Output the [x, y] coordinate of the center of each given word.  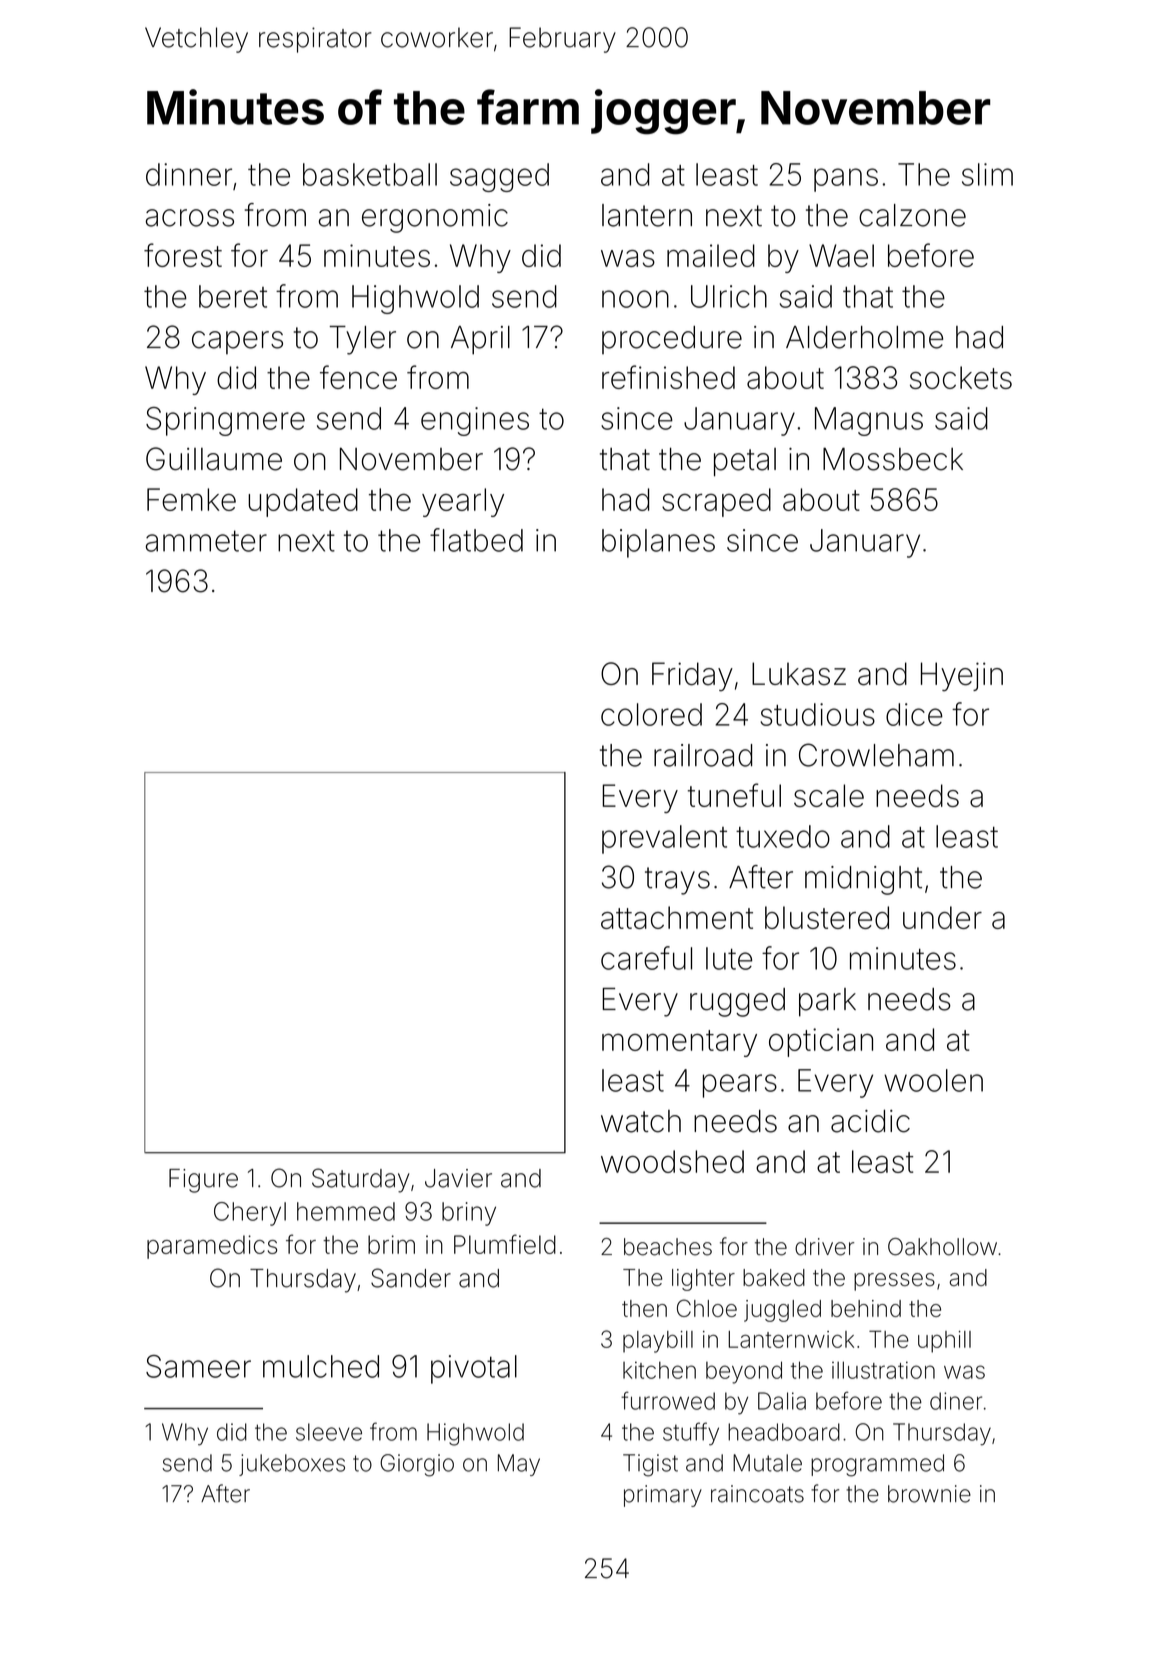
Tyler [363, 340]
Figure [203, 1181]
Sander [411, 1278]
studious [817, 714]
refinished [668, 377]
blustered [827, 917]
